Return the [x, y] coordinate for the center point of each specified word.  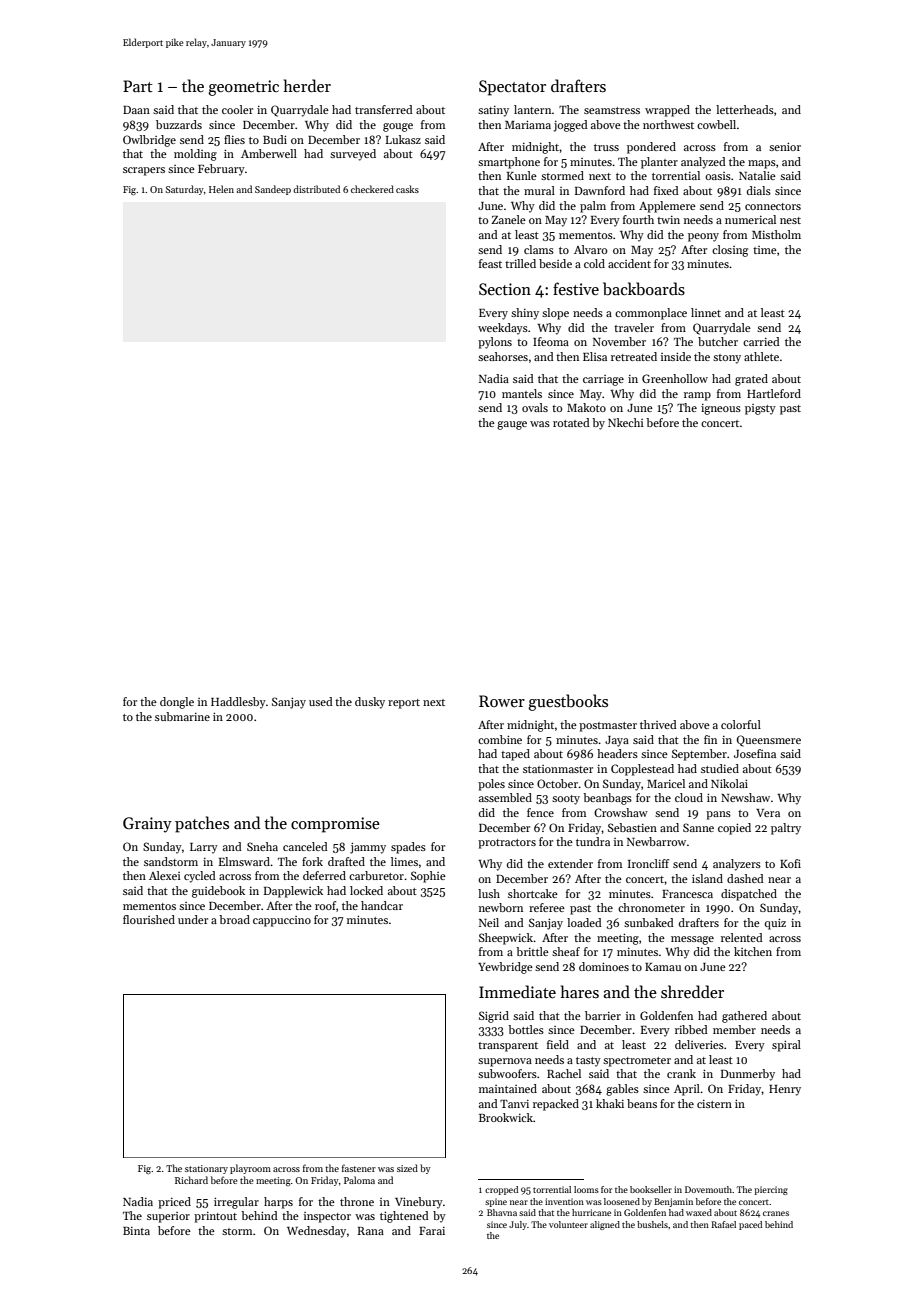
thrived [658, 724]
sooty [566, 800]
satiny [493, 111]
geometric [243, 88]
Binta [136, 1231]
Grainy [147, 825]
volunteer [568, 1224]
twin [668, 220]
